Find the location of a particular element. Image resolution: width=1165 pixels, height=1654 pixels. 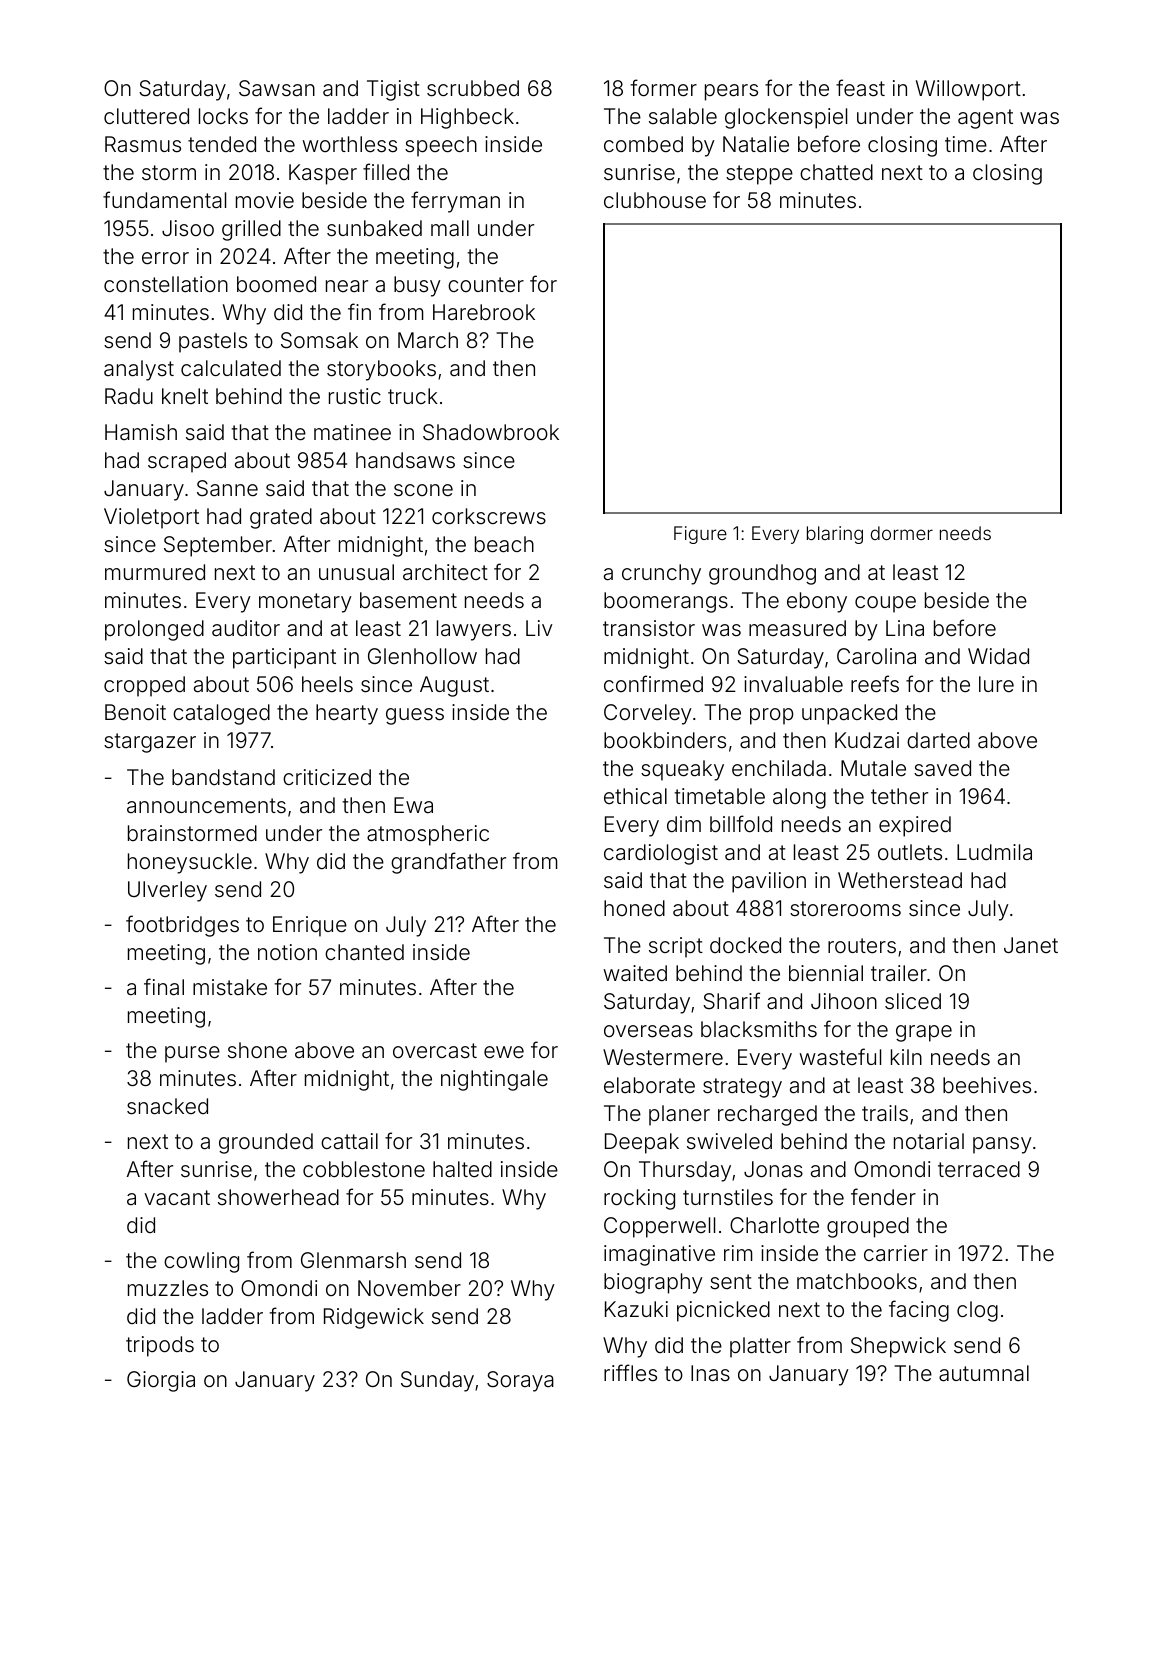

dormer is located at coordinates (902, 533).
